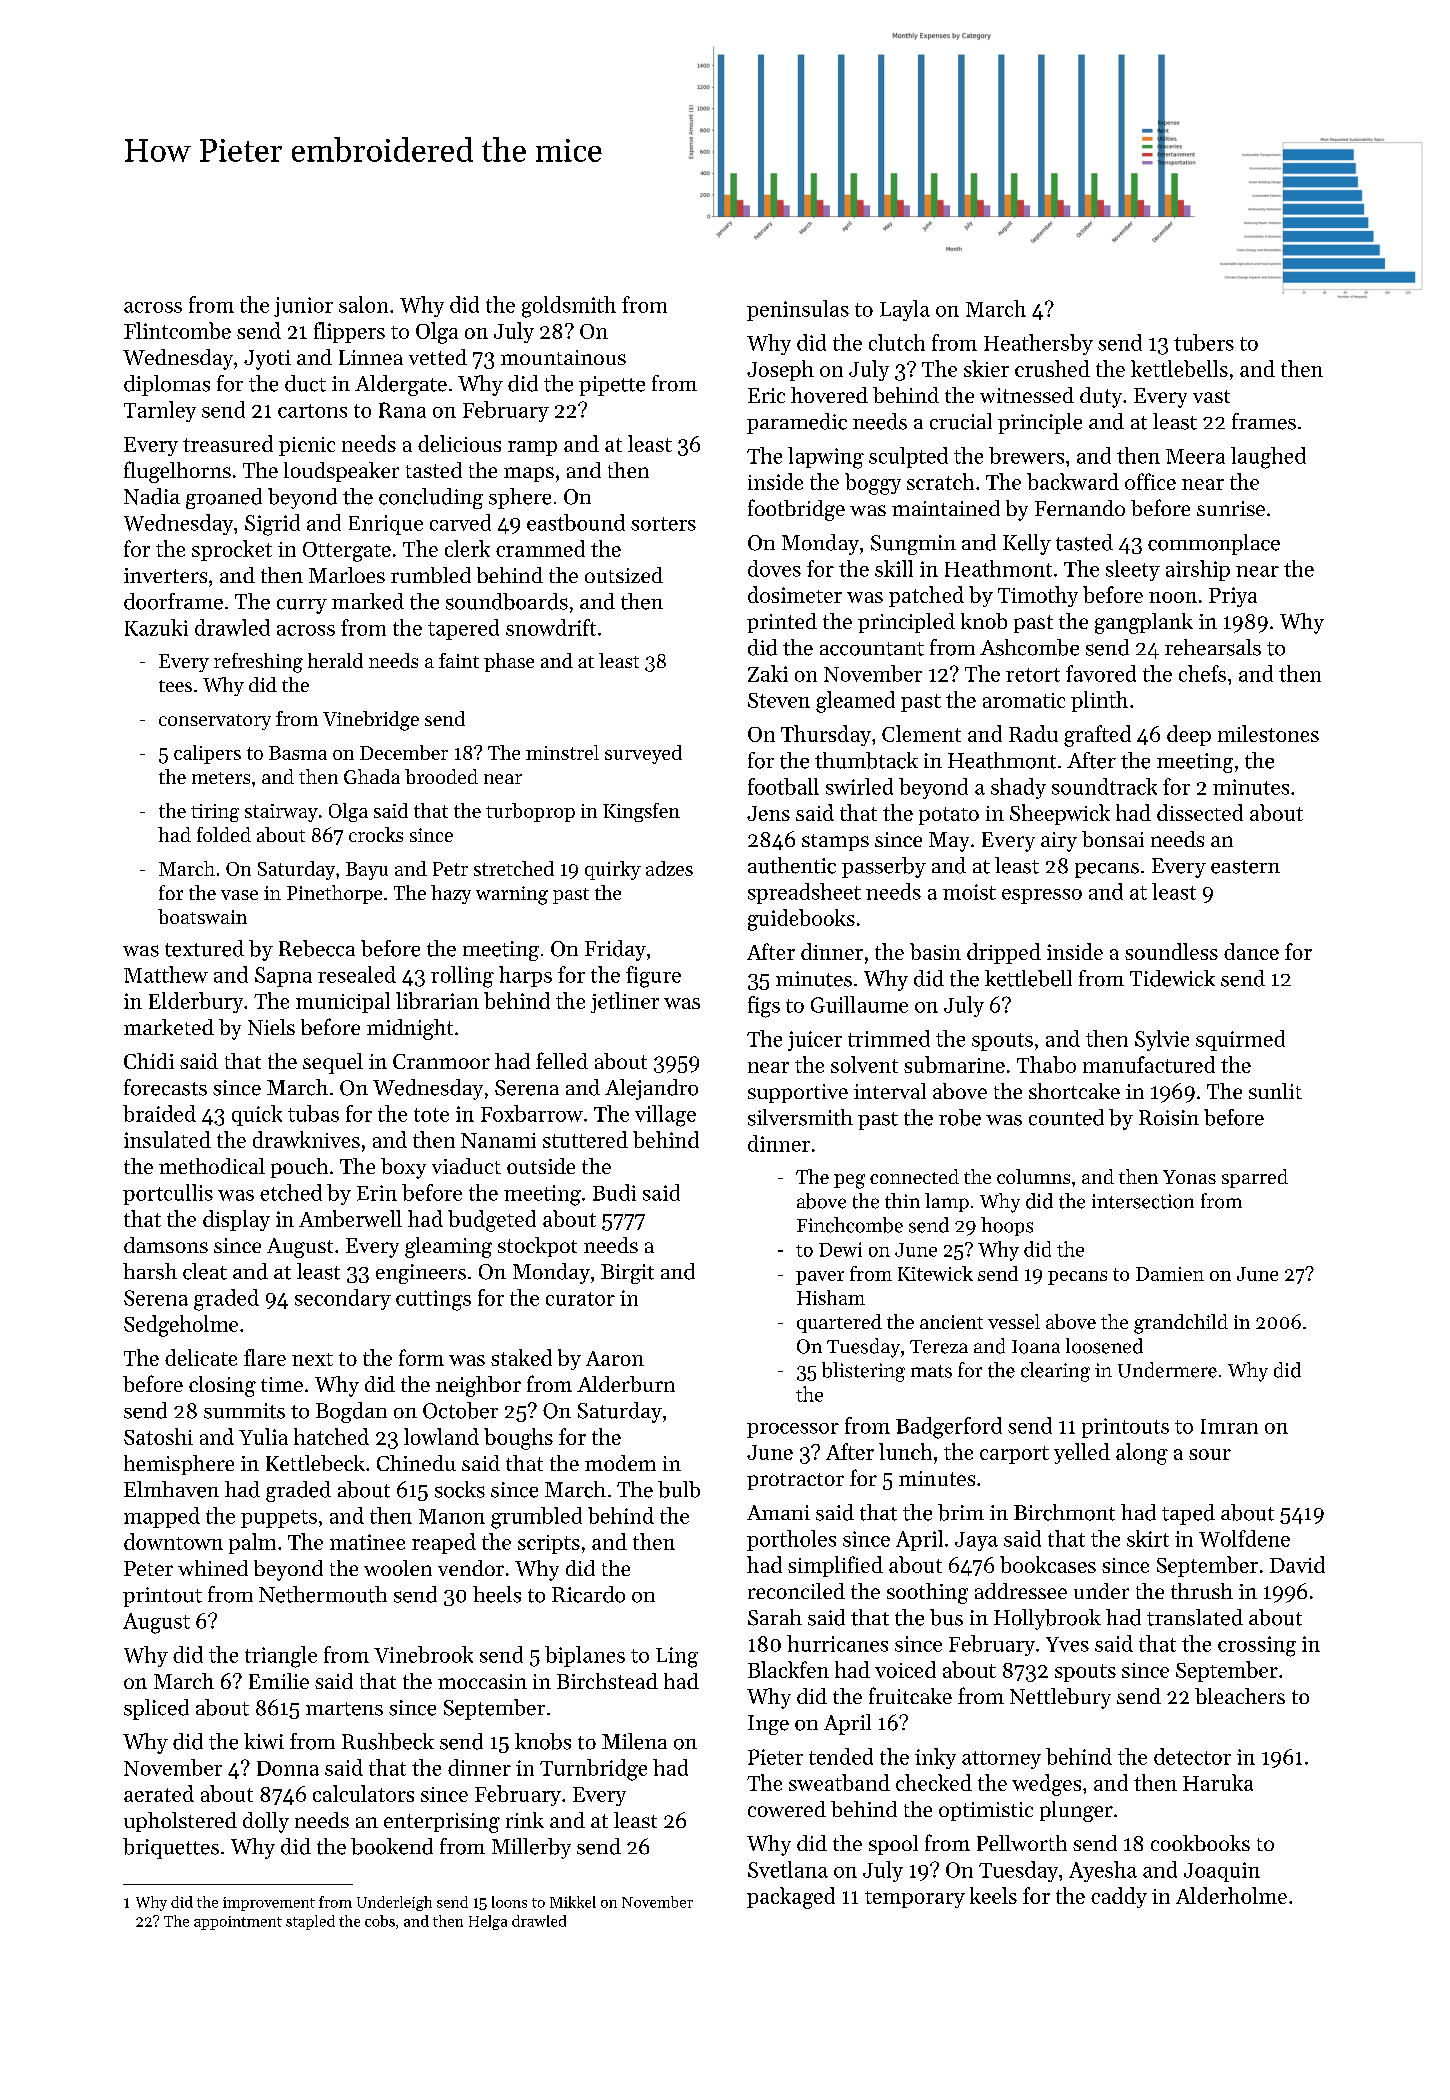  What do you see at coordinates (222, 1386) in the document?
I see `closing` at bounding box center [222, 1386].
